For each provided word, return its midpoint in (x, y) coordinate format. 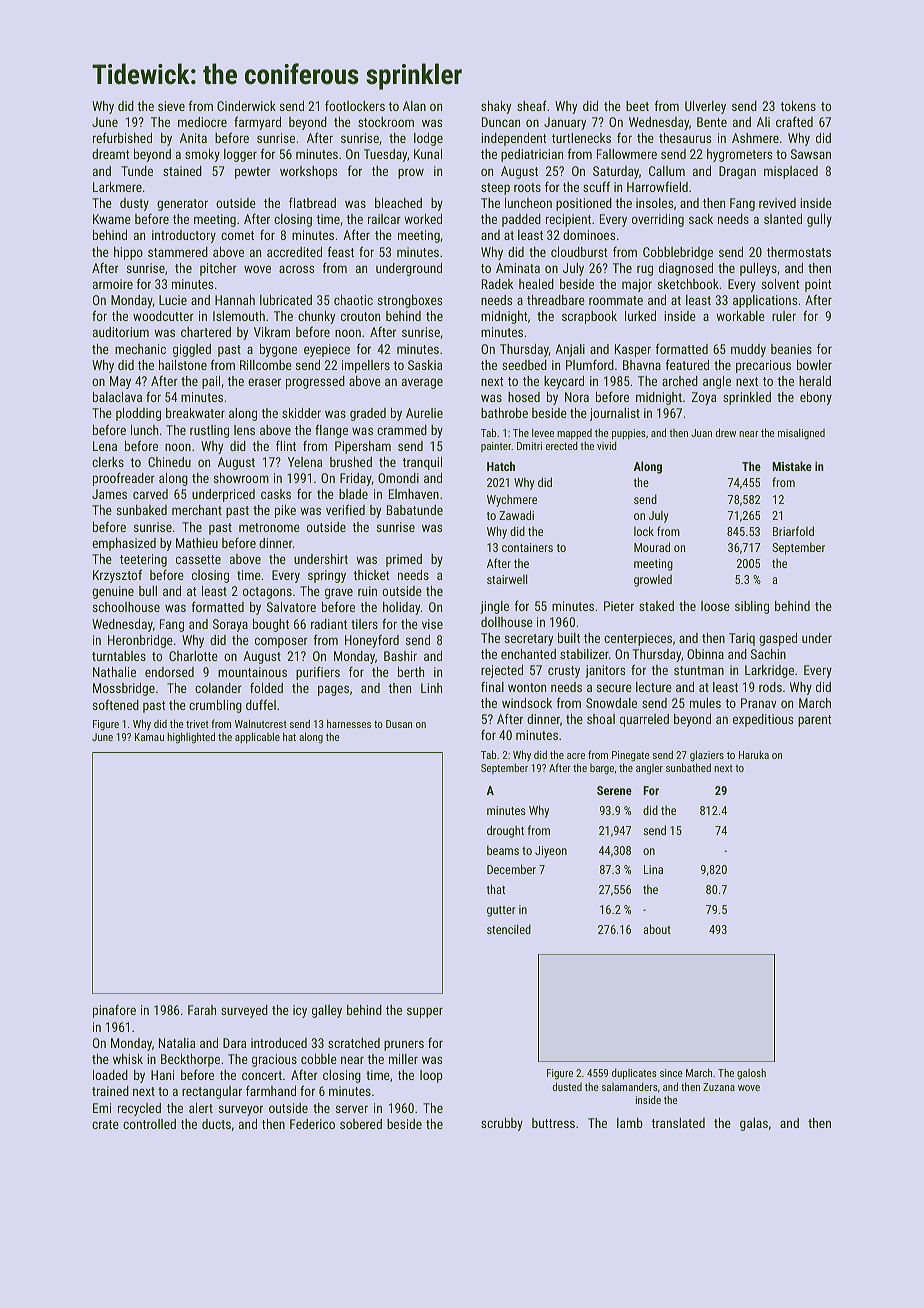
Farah (202, 1010)
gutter (501, 911)
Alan (414, 106)
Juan (701, 433)
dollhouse (507, 622)
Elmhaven (414, 494)
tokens (798, 106)
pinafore (114, 1011)
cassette (198, 559)
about (657, 929)
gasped (778, 639)
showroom (241, 478)
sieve (171, 106)
